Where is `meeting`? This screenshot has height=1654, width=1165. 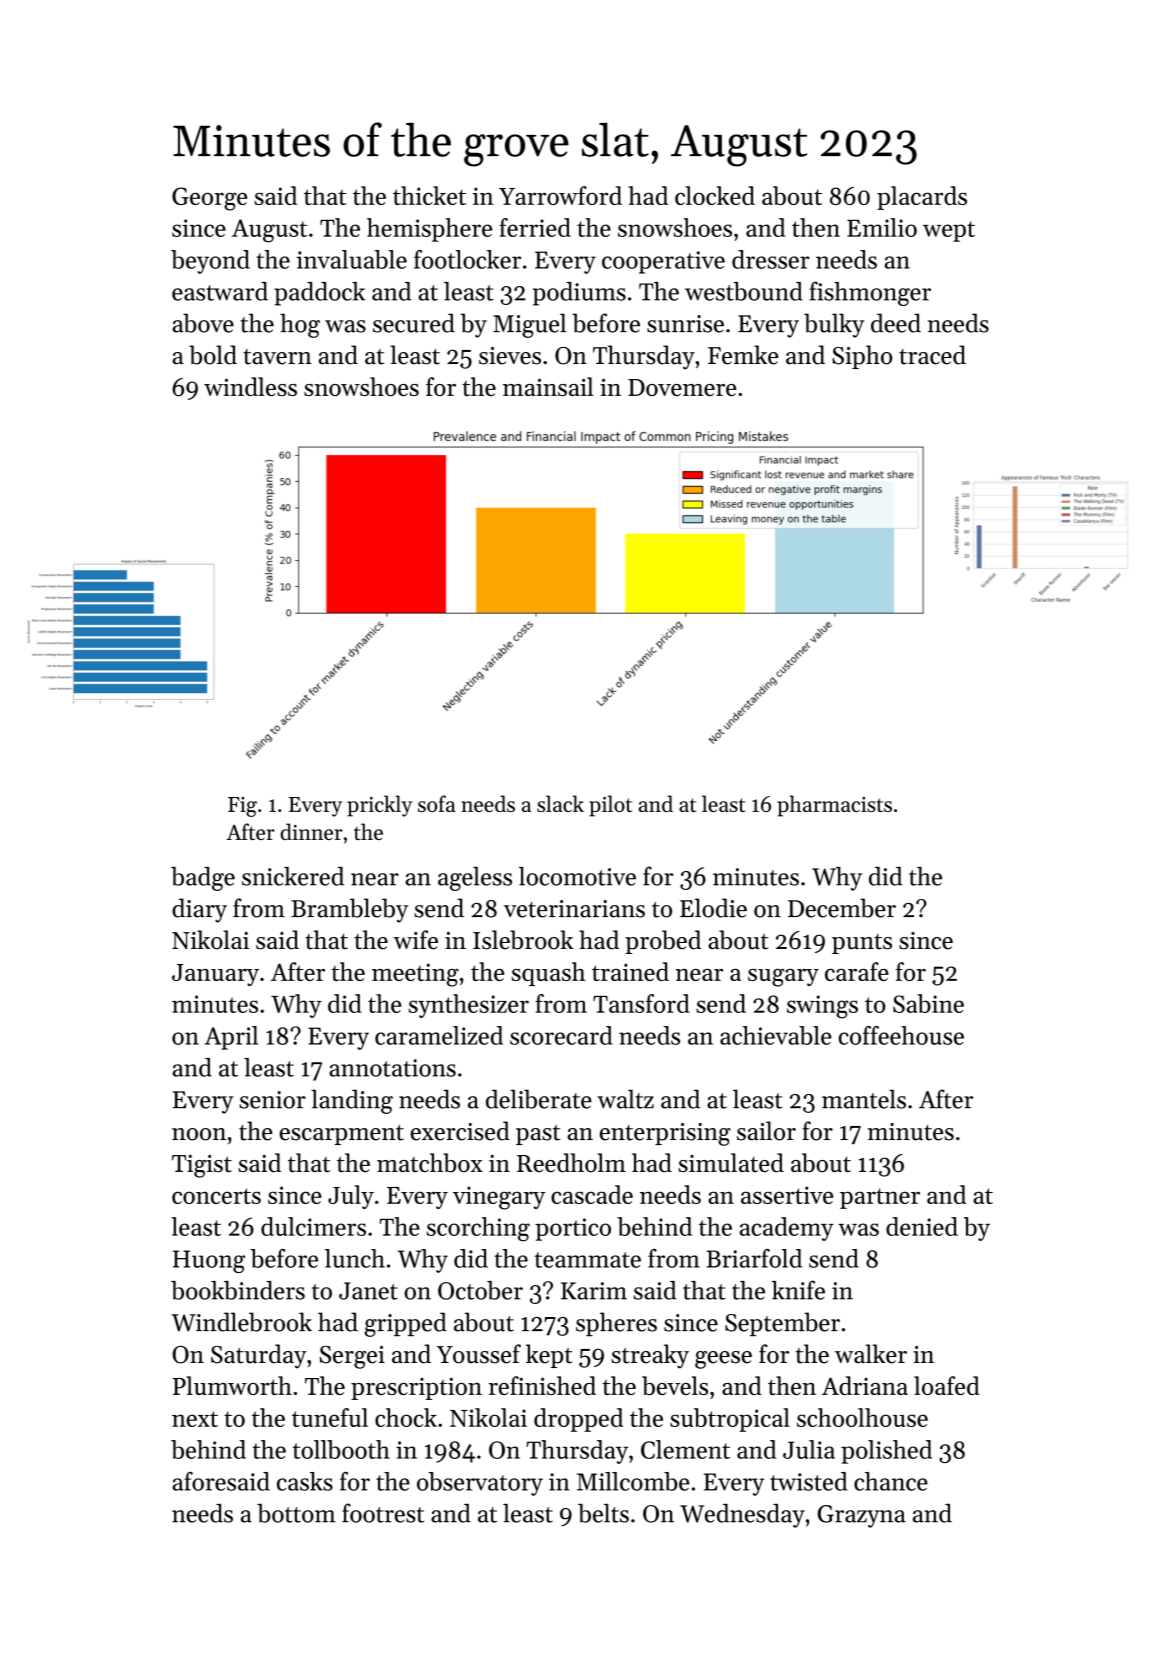 meeting is located at coordinates (415, 975).
